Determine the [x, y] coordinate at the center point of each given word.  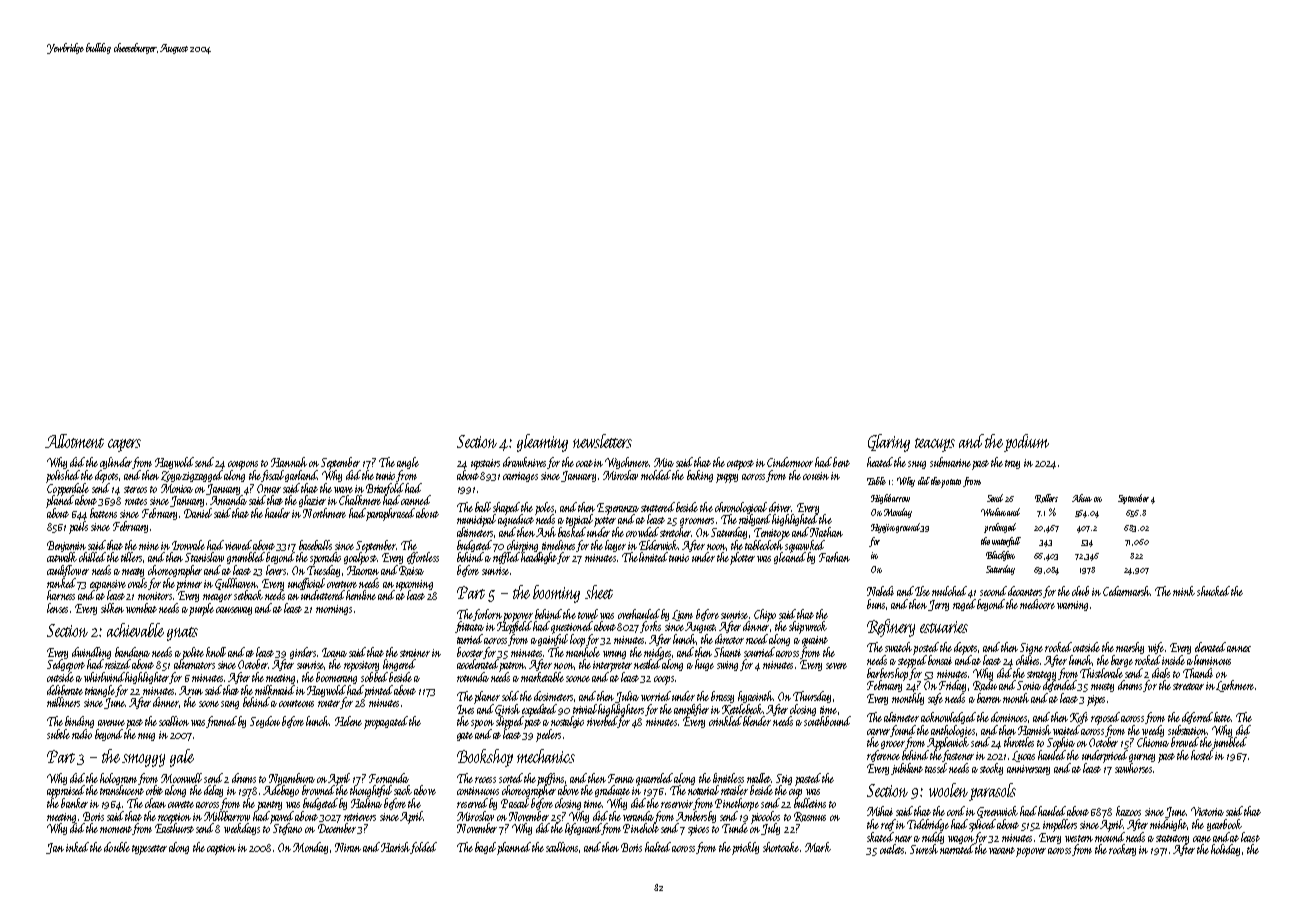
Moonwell [181, 778]
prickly [745, 848]
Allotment [74, 441]
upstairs [485, 464]
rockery [1122, 850]
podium [1026, 443]
